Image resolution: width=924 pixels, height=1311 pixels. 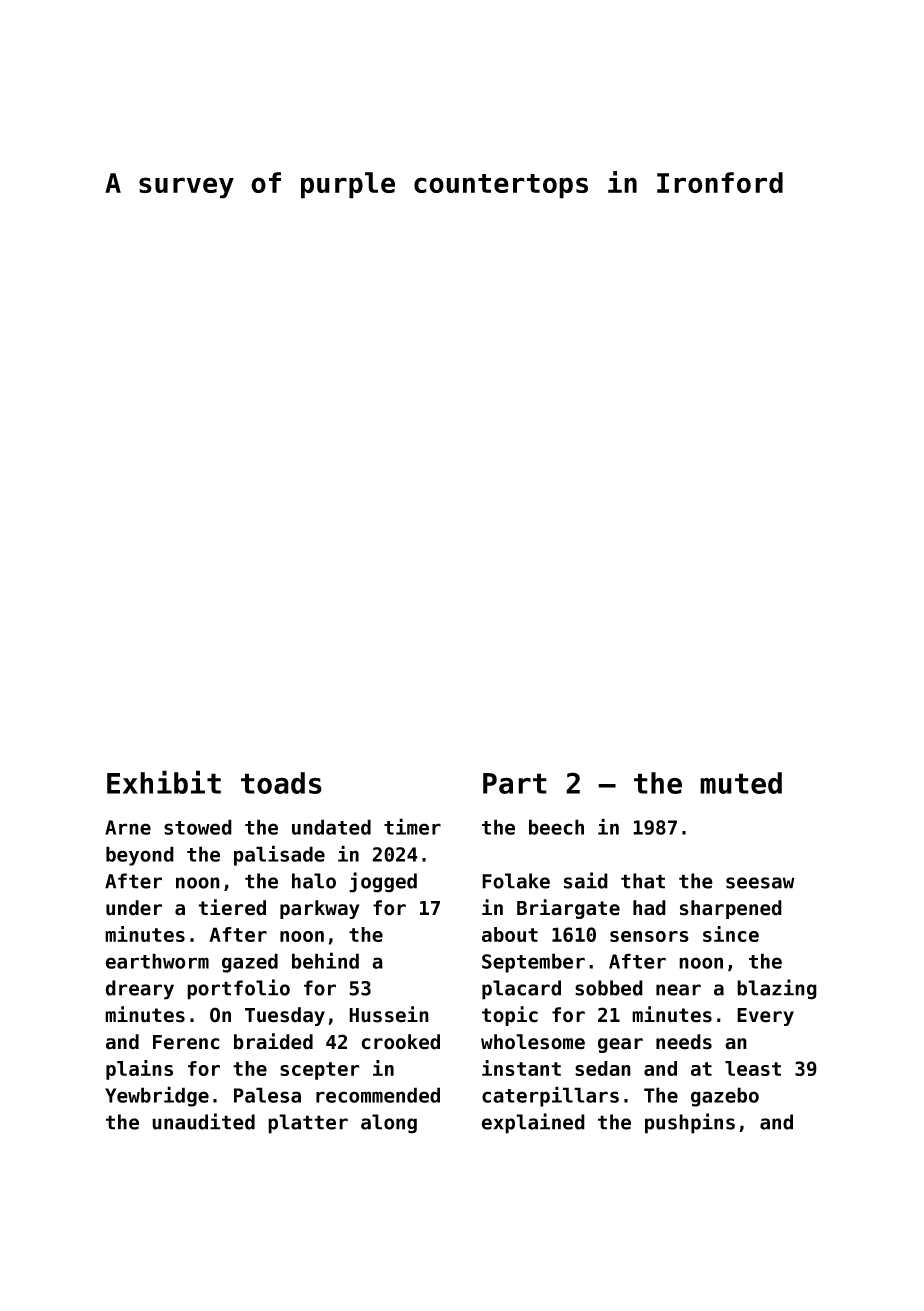 I want to click on since, so click(x=731, y=934).
